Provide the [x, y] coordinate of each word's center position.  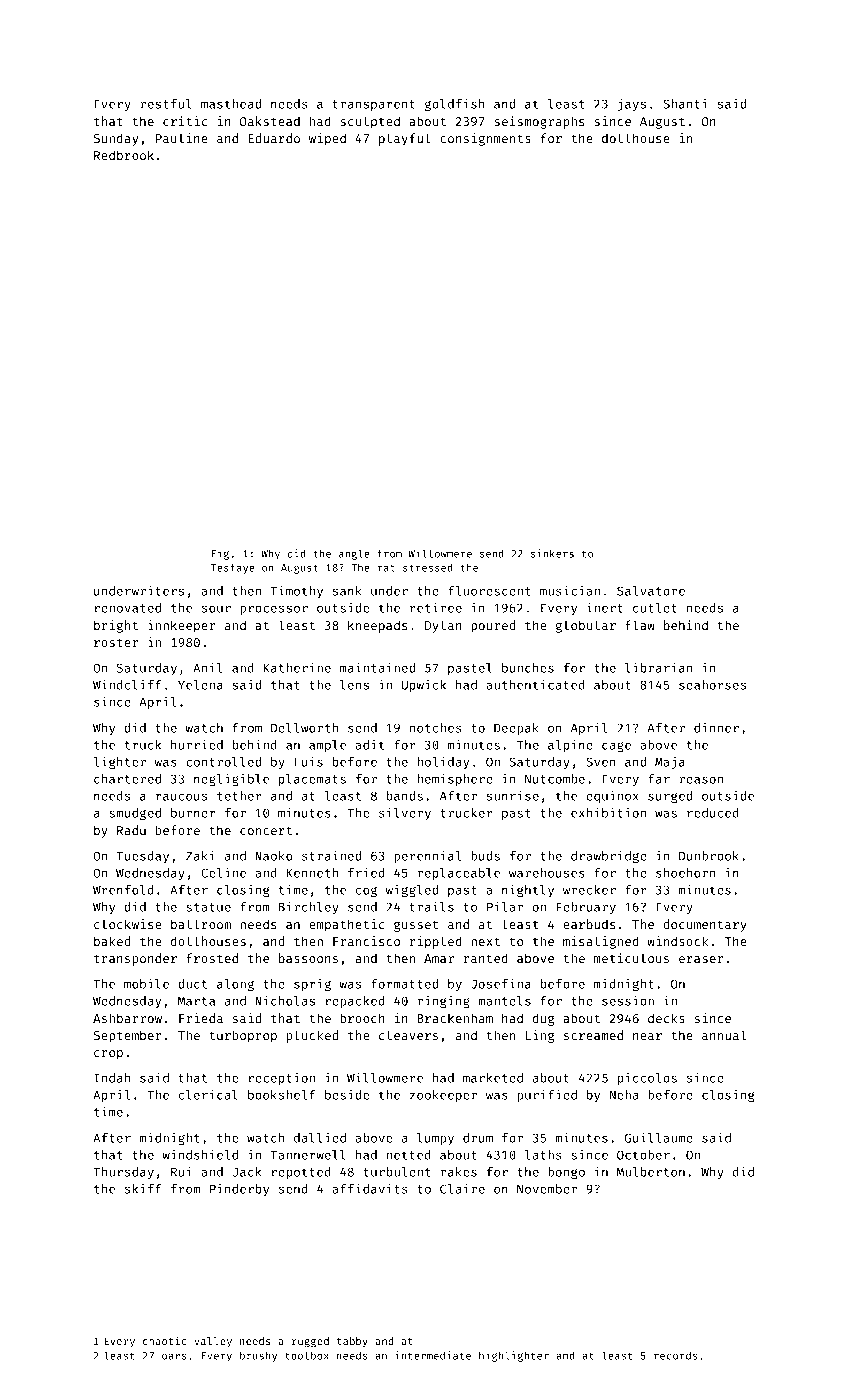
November [547, 1189]
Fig [220, 554]
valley [213, 1342]
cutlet [655, 608]
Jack [247, 1172]
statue [208, 907]
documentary [705, 925]
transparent [374, 105]
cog [366, 892]
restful [166, 104]
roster [116, 642]
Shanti [685, 103]
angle [354, 554]
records [675, 1355]
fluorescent [489, 591]
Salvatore [651, 591]
